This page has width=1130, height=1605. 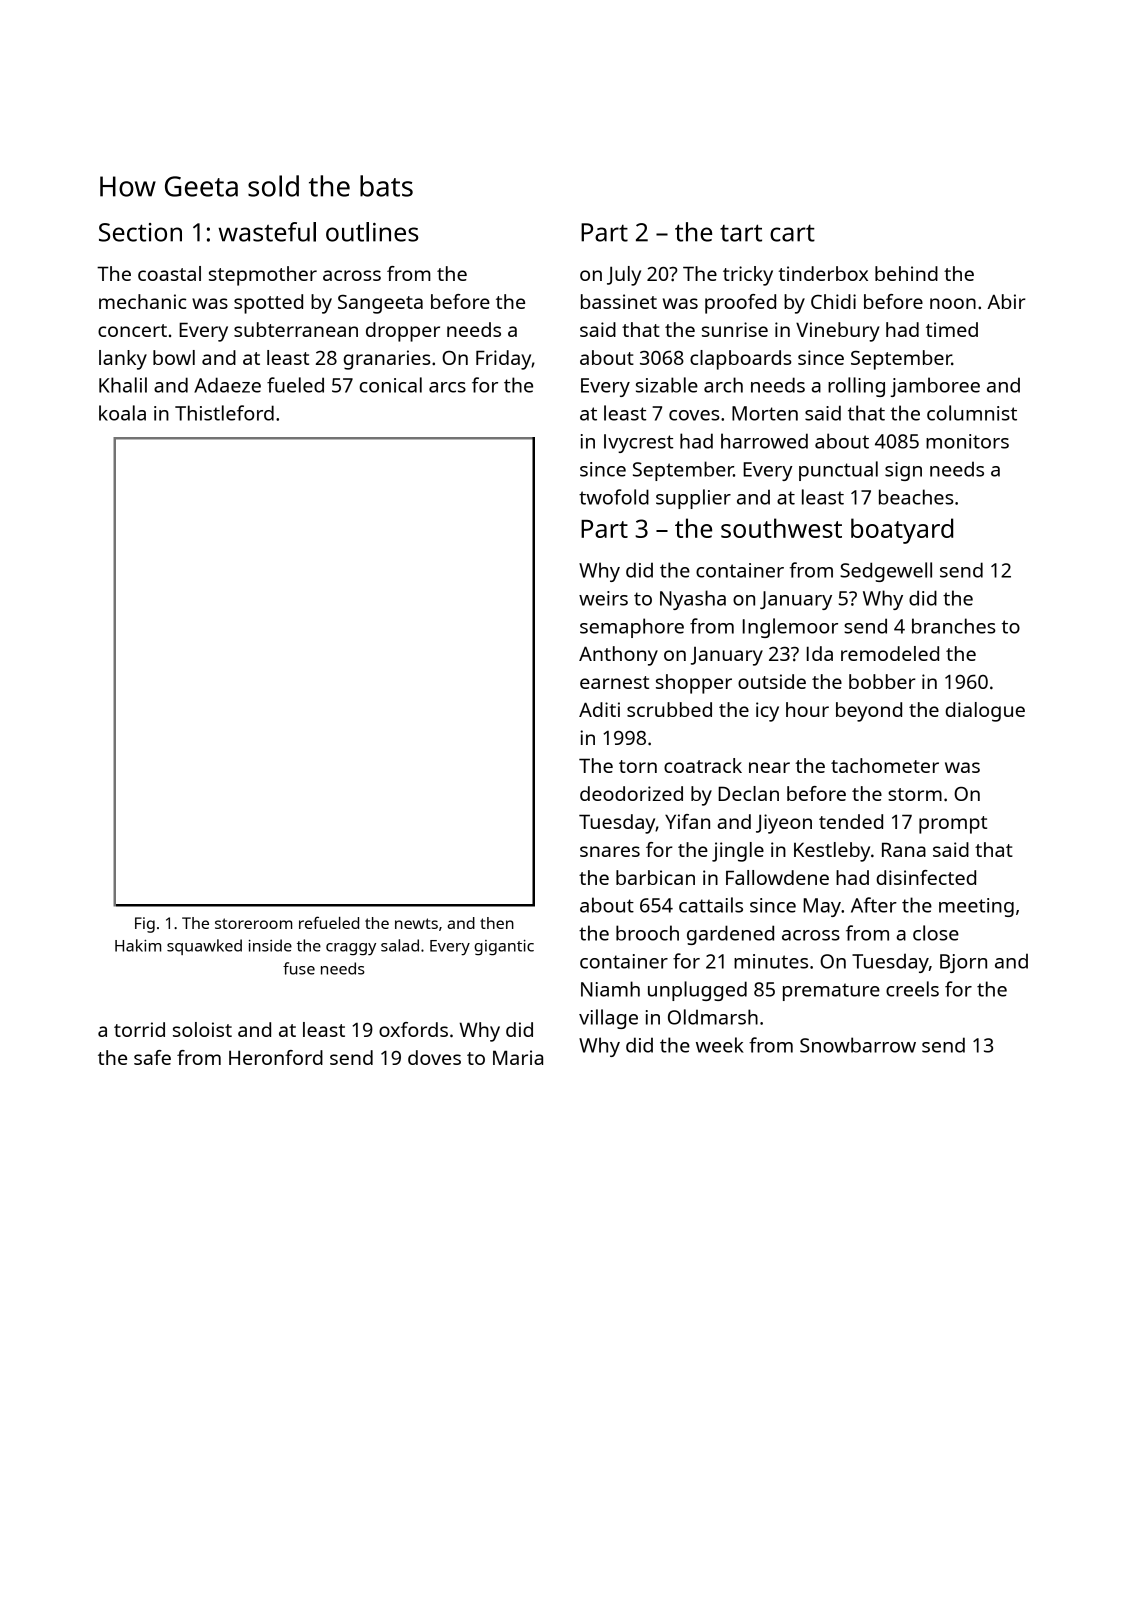 I want to click on spotted, so click(x=268, y=304).
